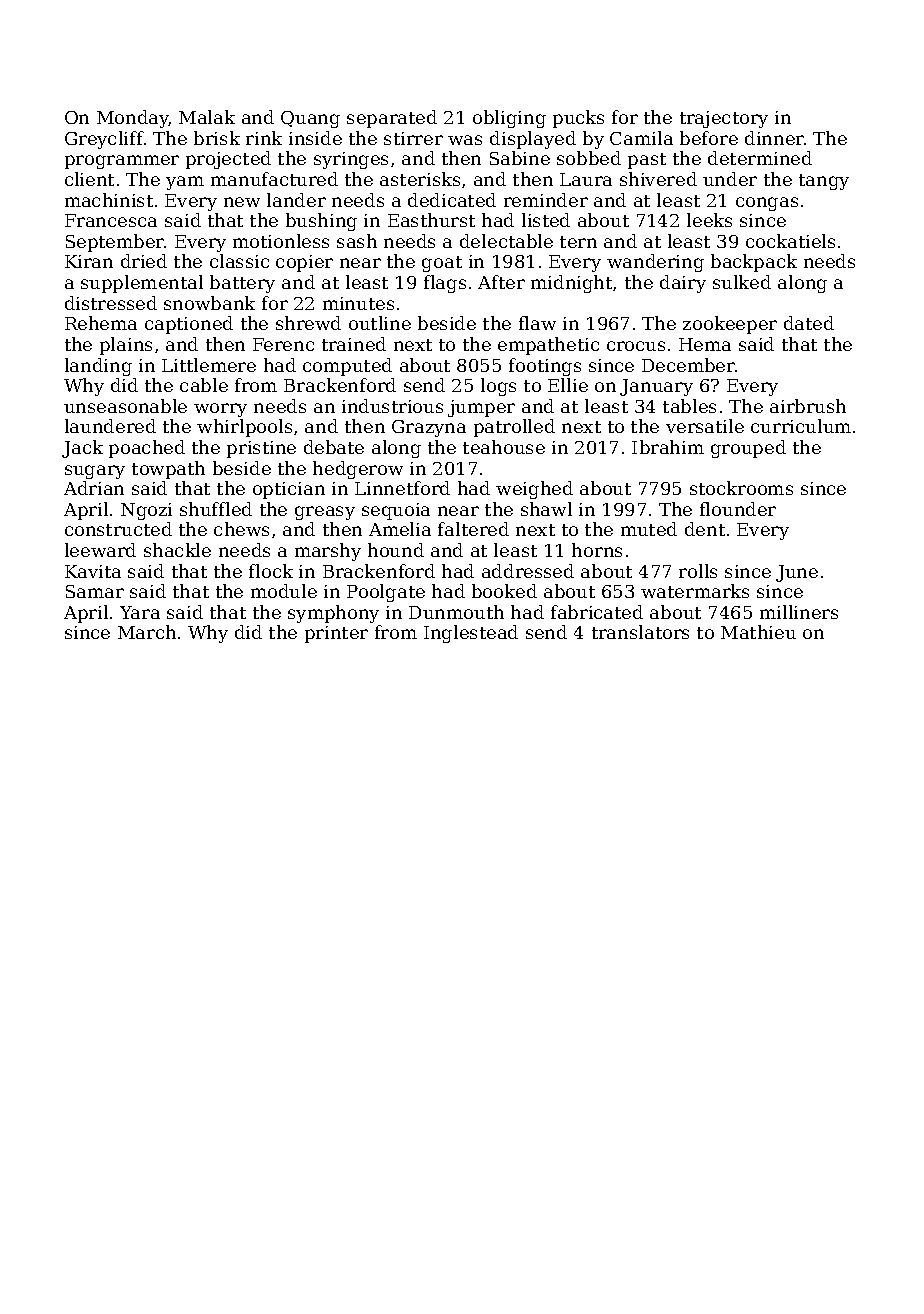  I want to click on wandering, so click(655, 263).
